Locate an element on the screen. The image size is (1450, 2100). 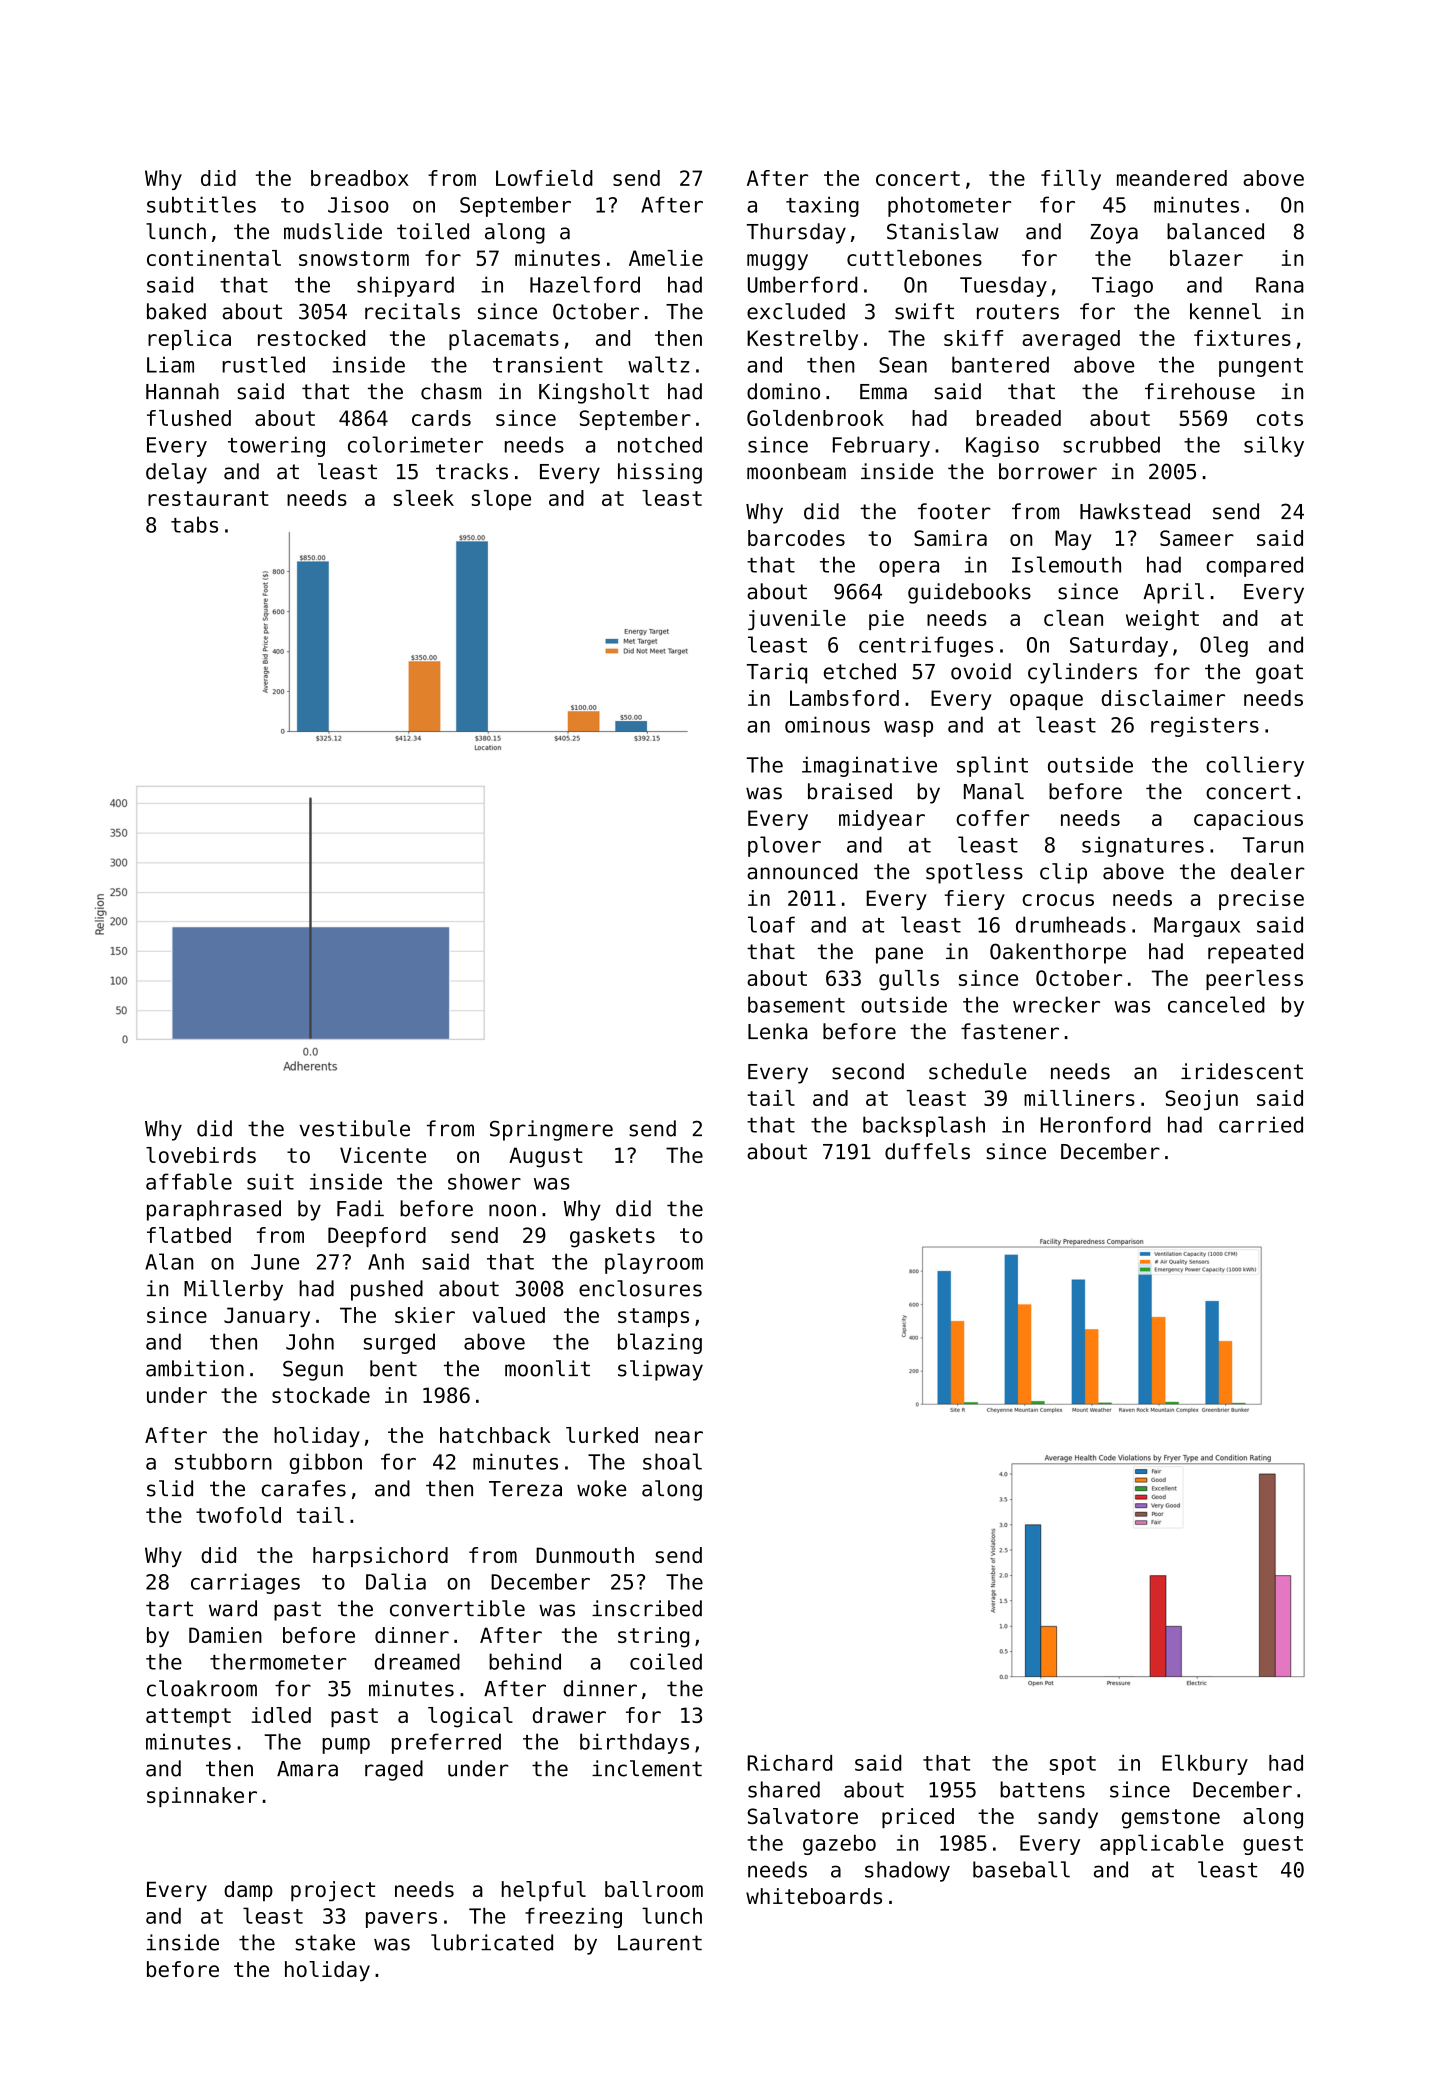
dreamed is located at coordinates (417, 1661).
